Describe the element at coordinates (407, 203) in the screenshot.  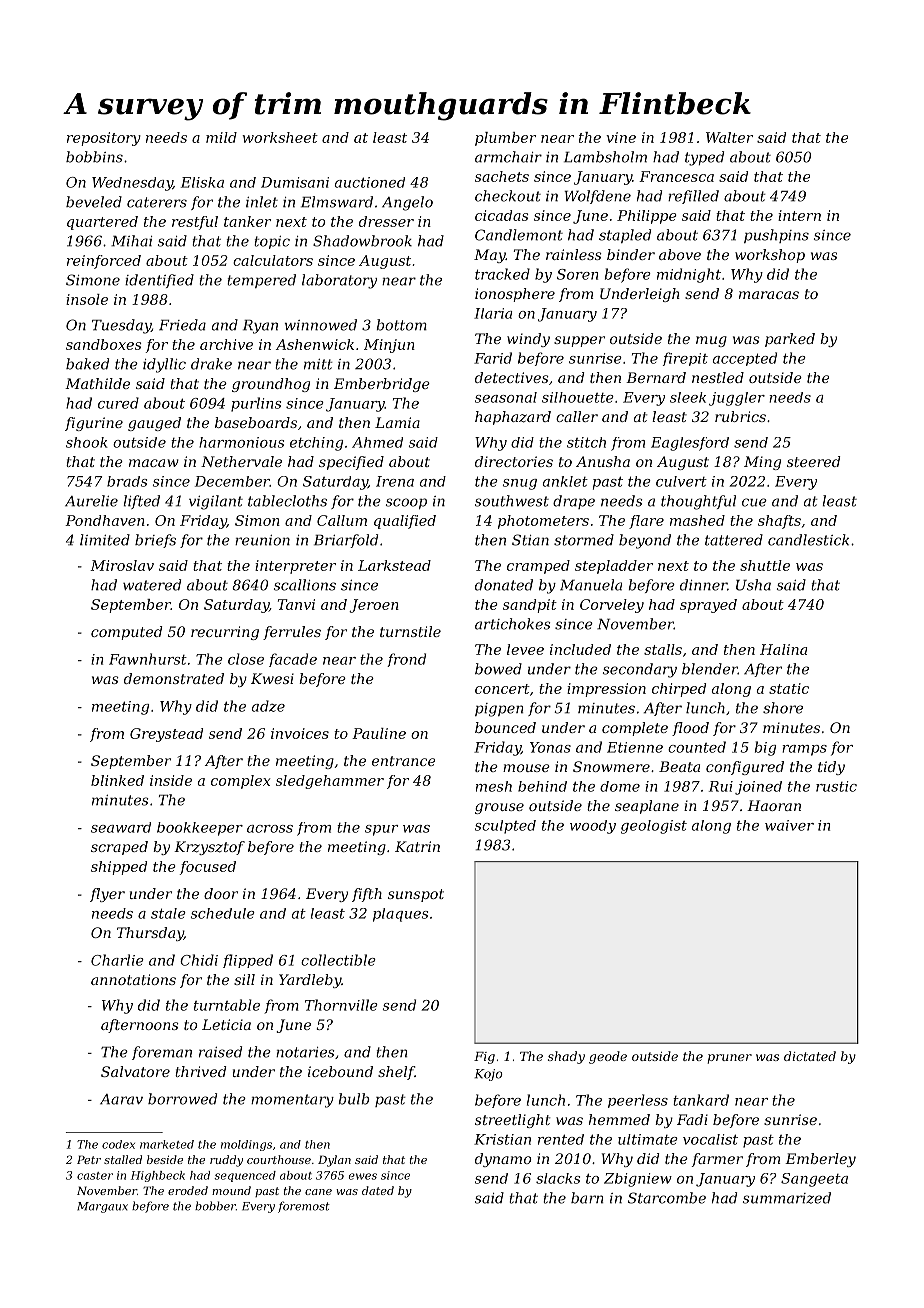
I see `Angelo` at that location.
